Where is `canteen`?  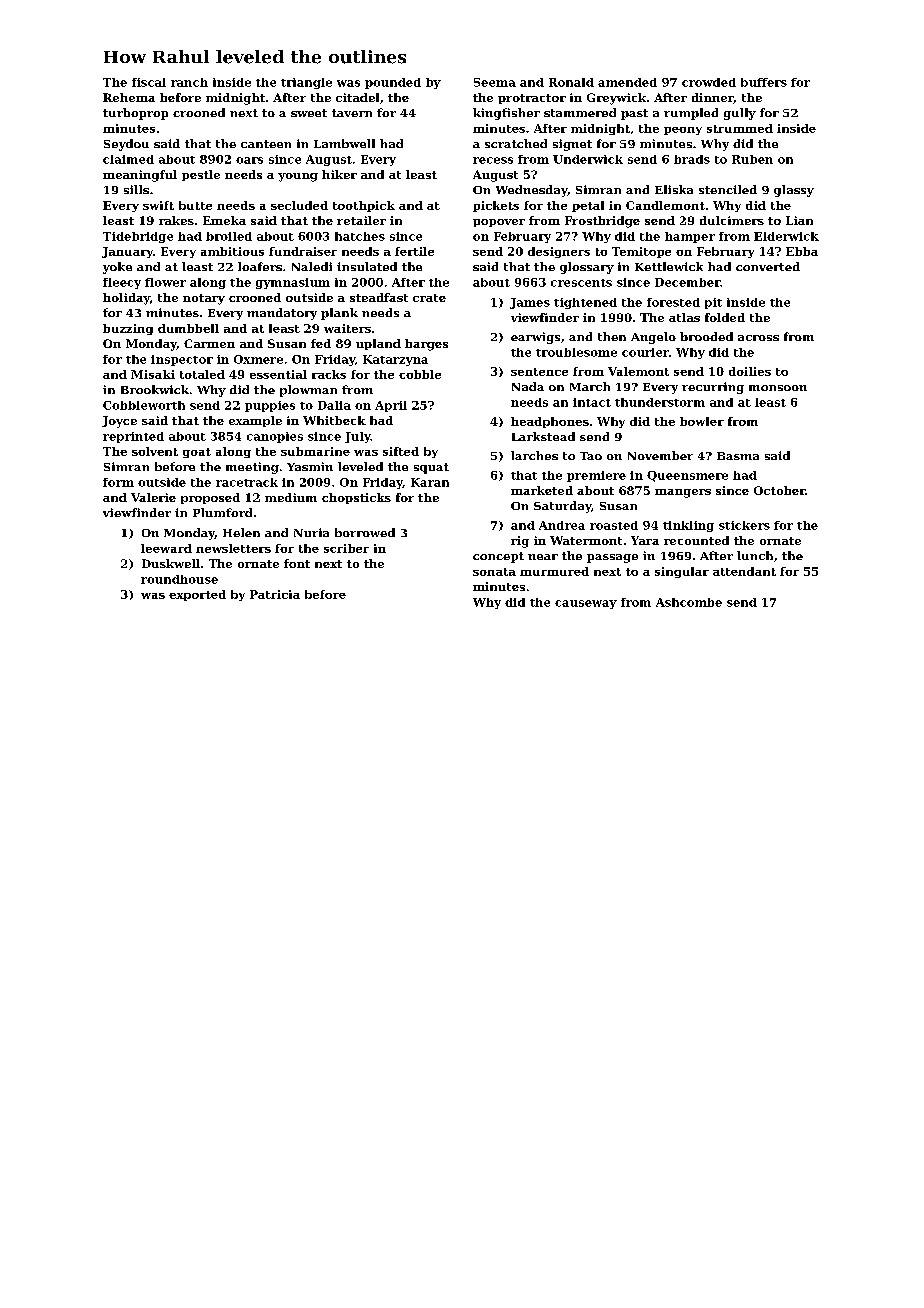 canteen is located at coordinates (266, 144).
